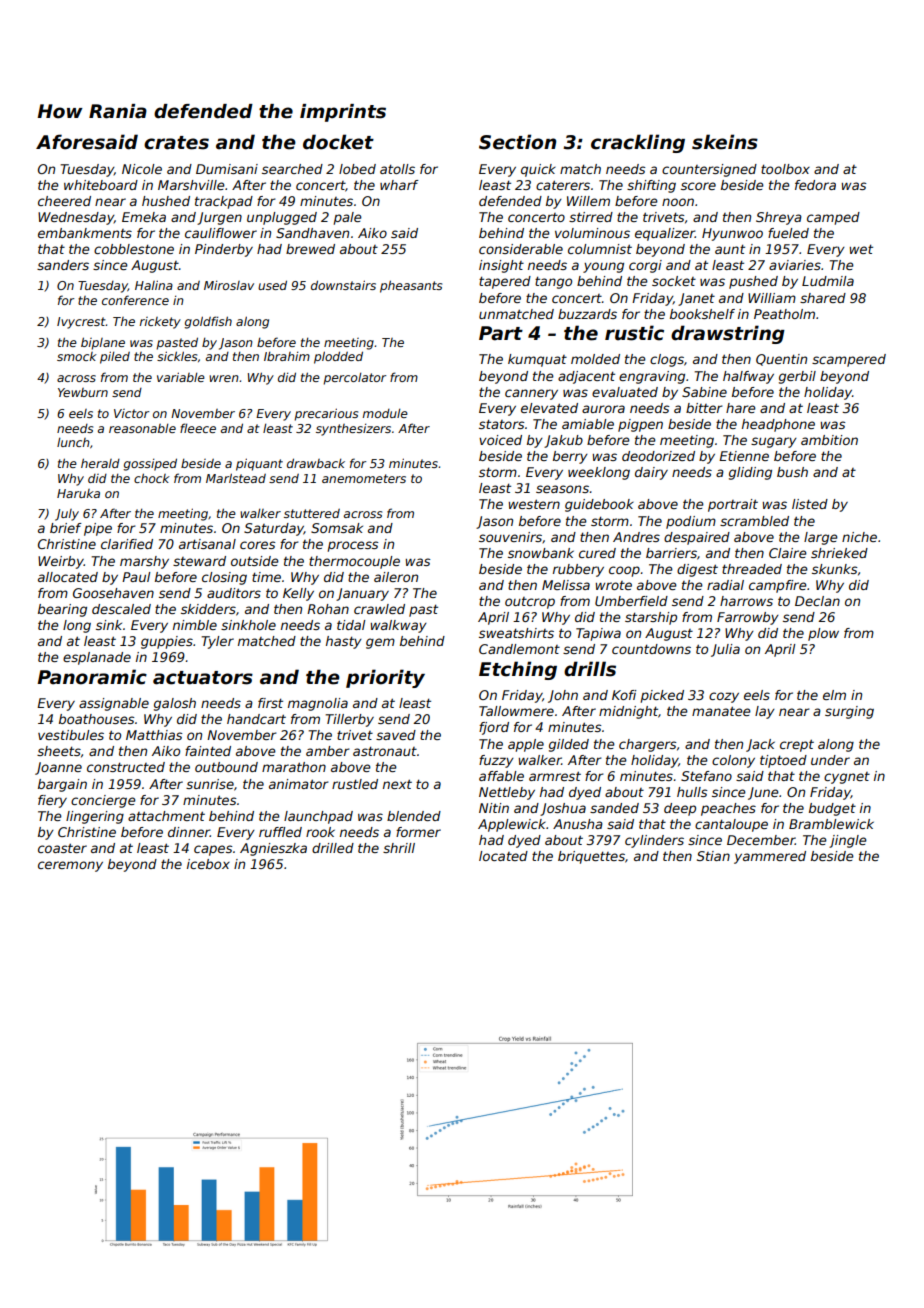 This image has width=924, height=1308. I want to click on ambition, so click(829, 440).
